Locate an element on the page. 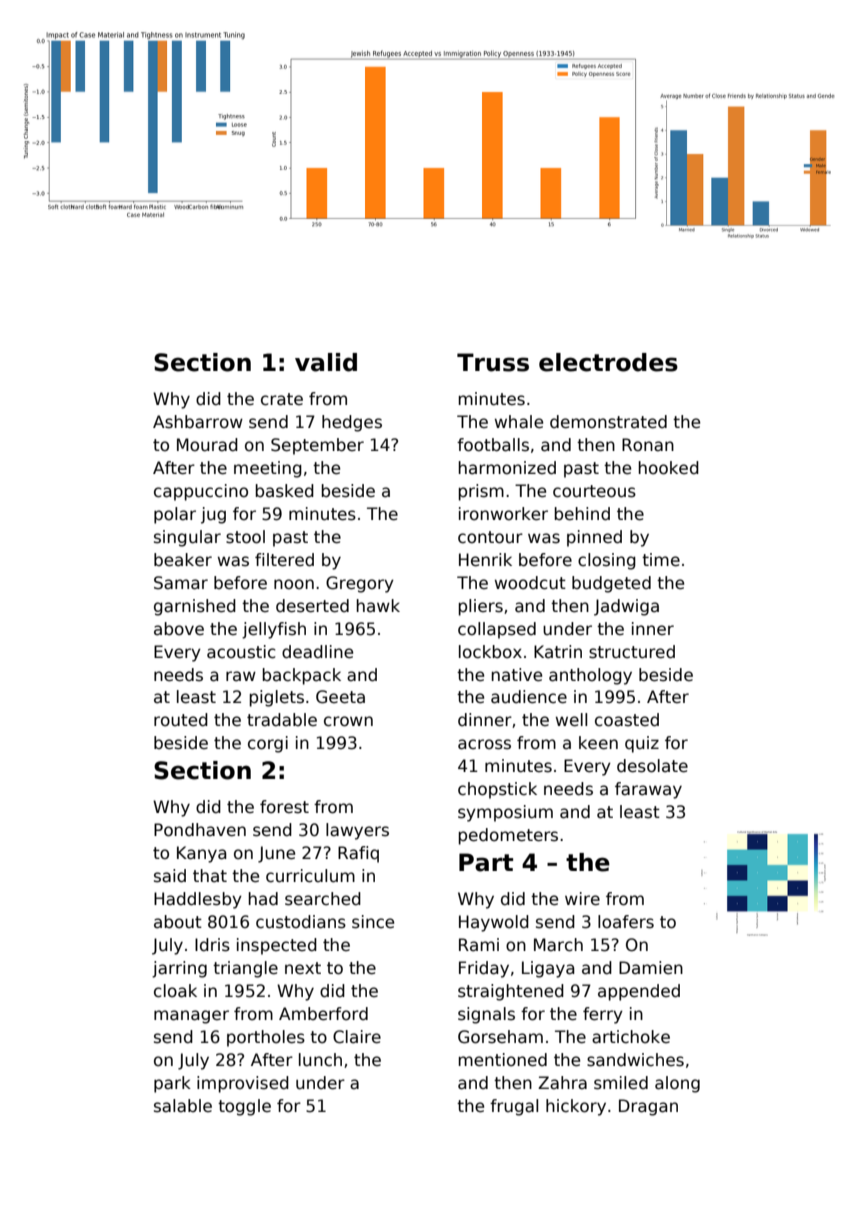  filtered is located at coordinates (284, 560).
